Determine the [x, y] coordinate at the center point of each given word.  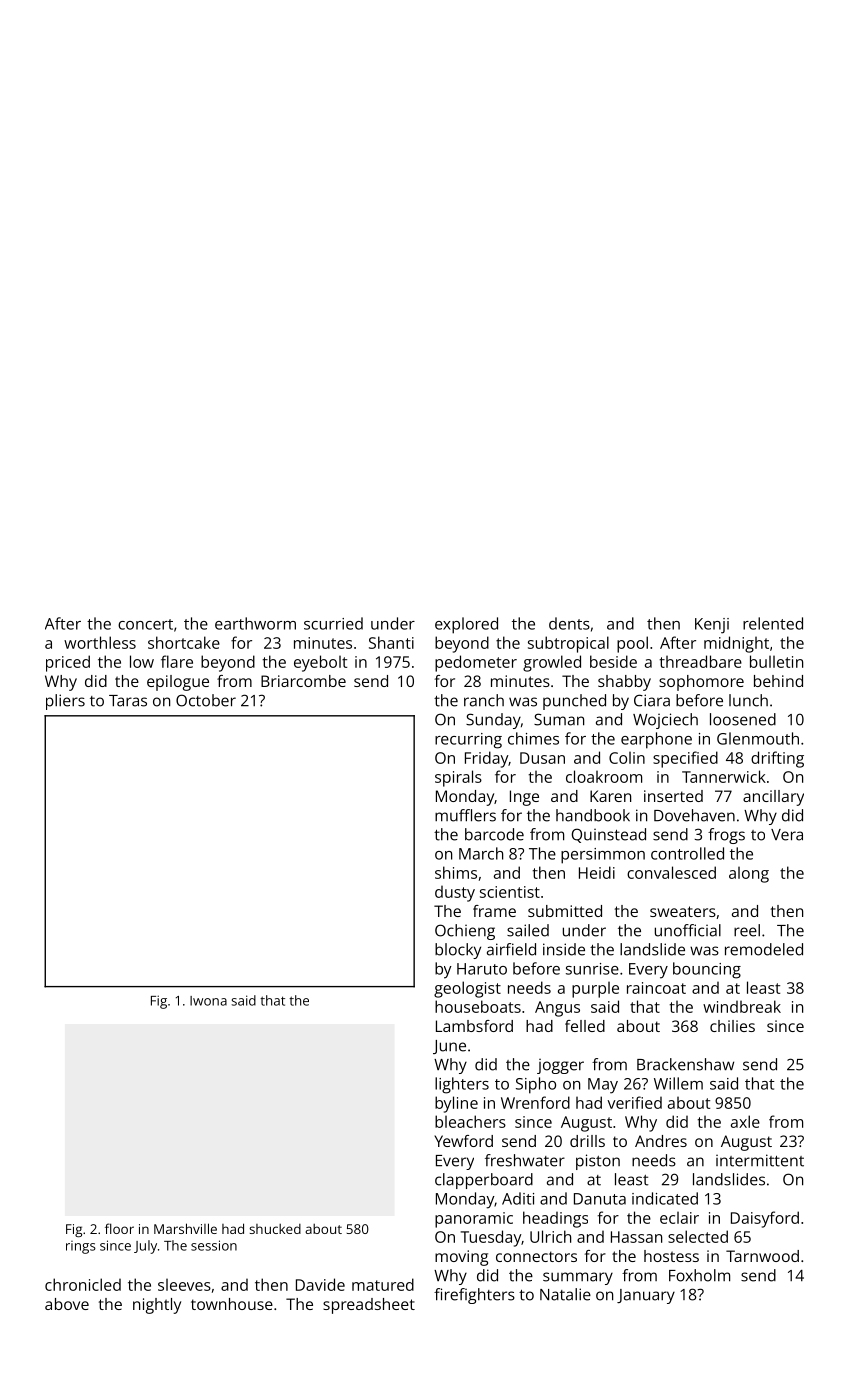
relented [773, 623]
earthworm [255, 623]
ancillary [773, 798]
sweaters [683, 911]
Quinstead [608, 835]
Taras [128, 701]
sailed [528, 930]
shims [456, 872]
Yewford [463, 1141]
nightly [157, 1306]
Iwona [208, 1001]
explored [466, 625]
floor [119, 1228]
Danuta [600, 1199]
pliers [65, 702]
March [481, 853]
